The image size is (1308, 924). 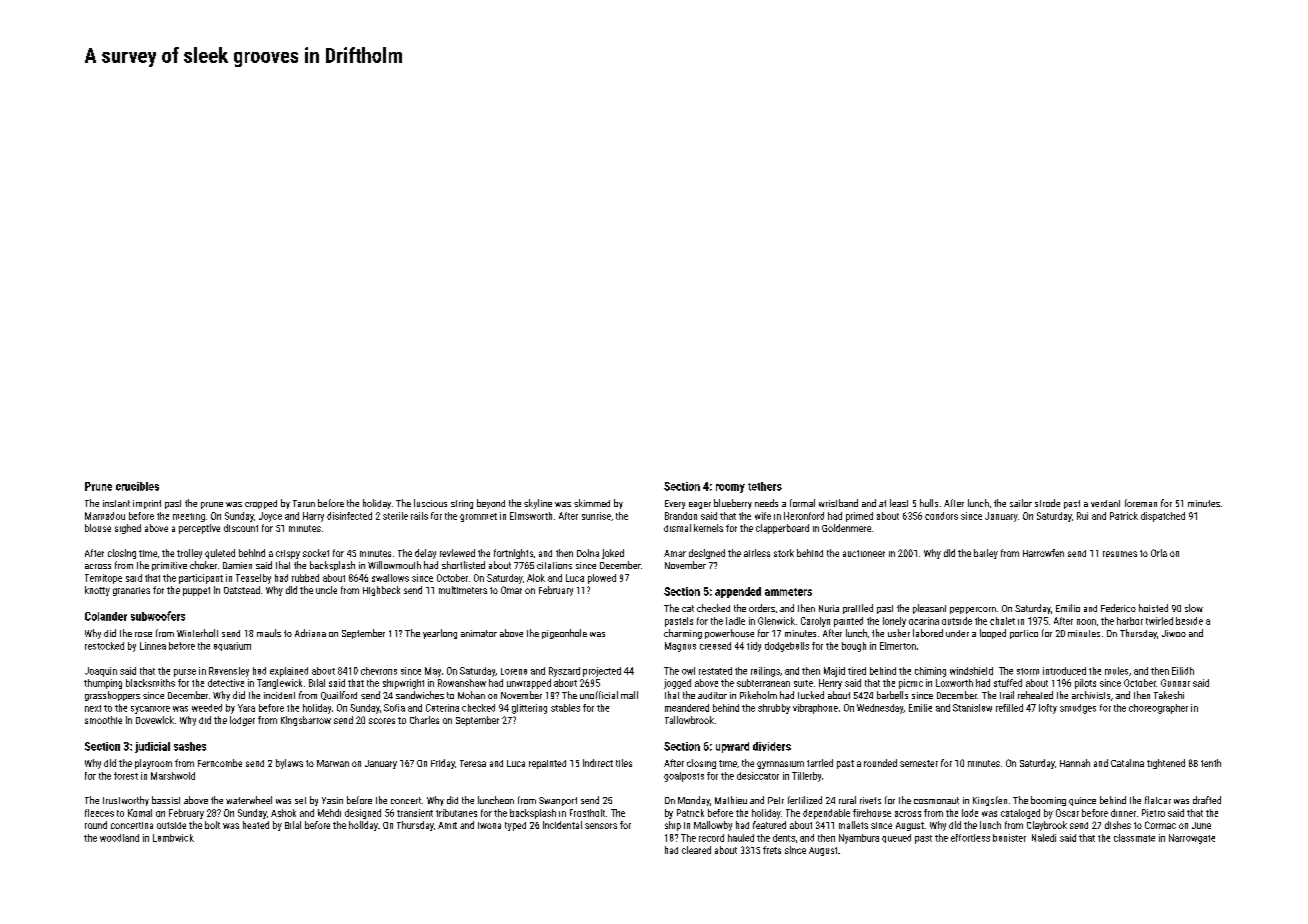 I want to click on Federico, so click(x=1118, y=608).
